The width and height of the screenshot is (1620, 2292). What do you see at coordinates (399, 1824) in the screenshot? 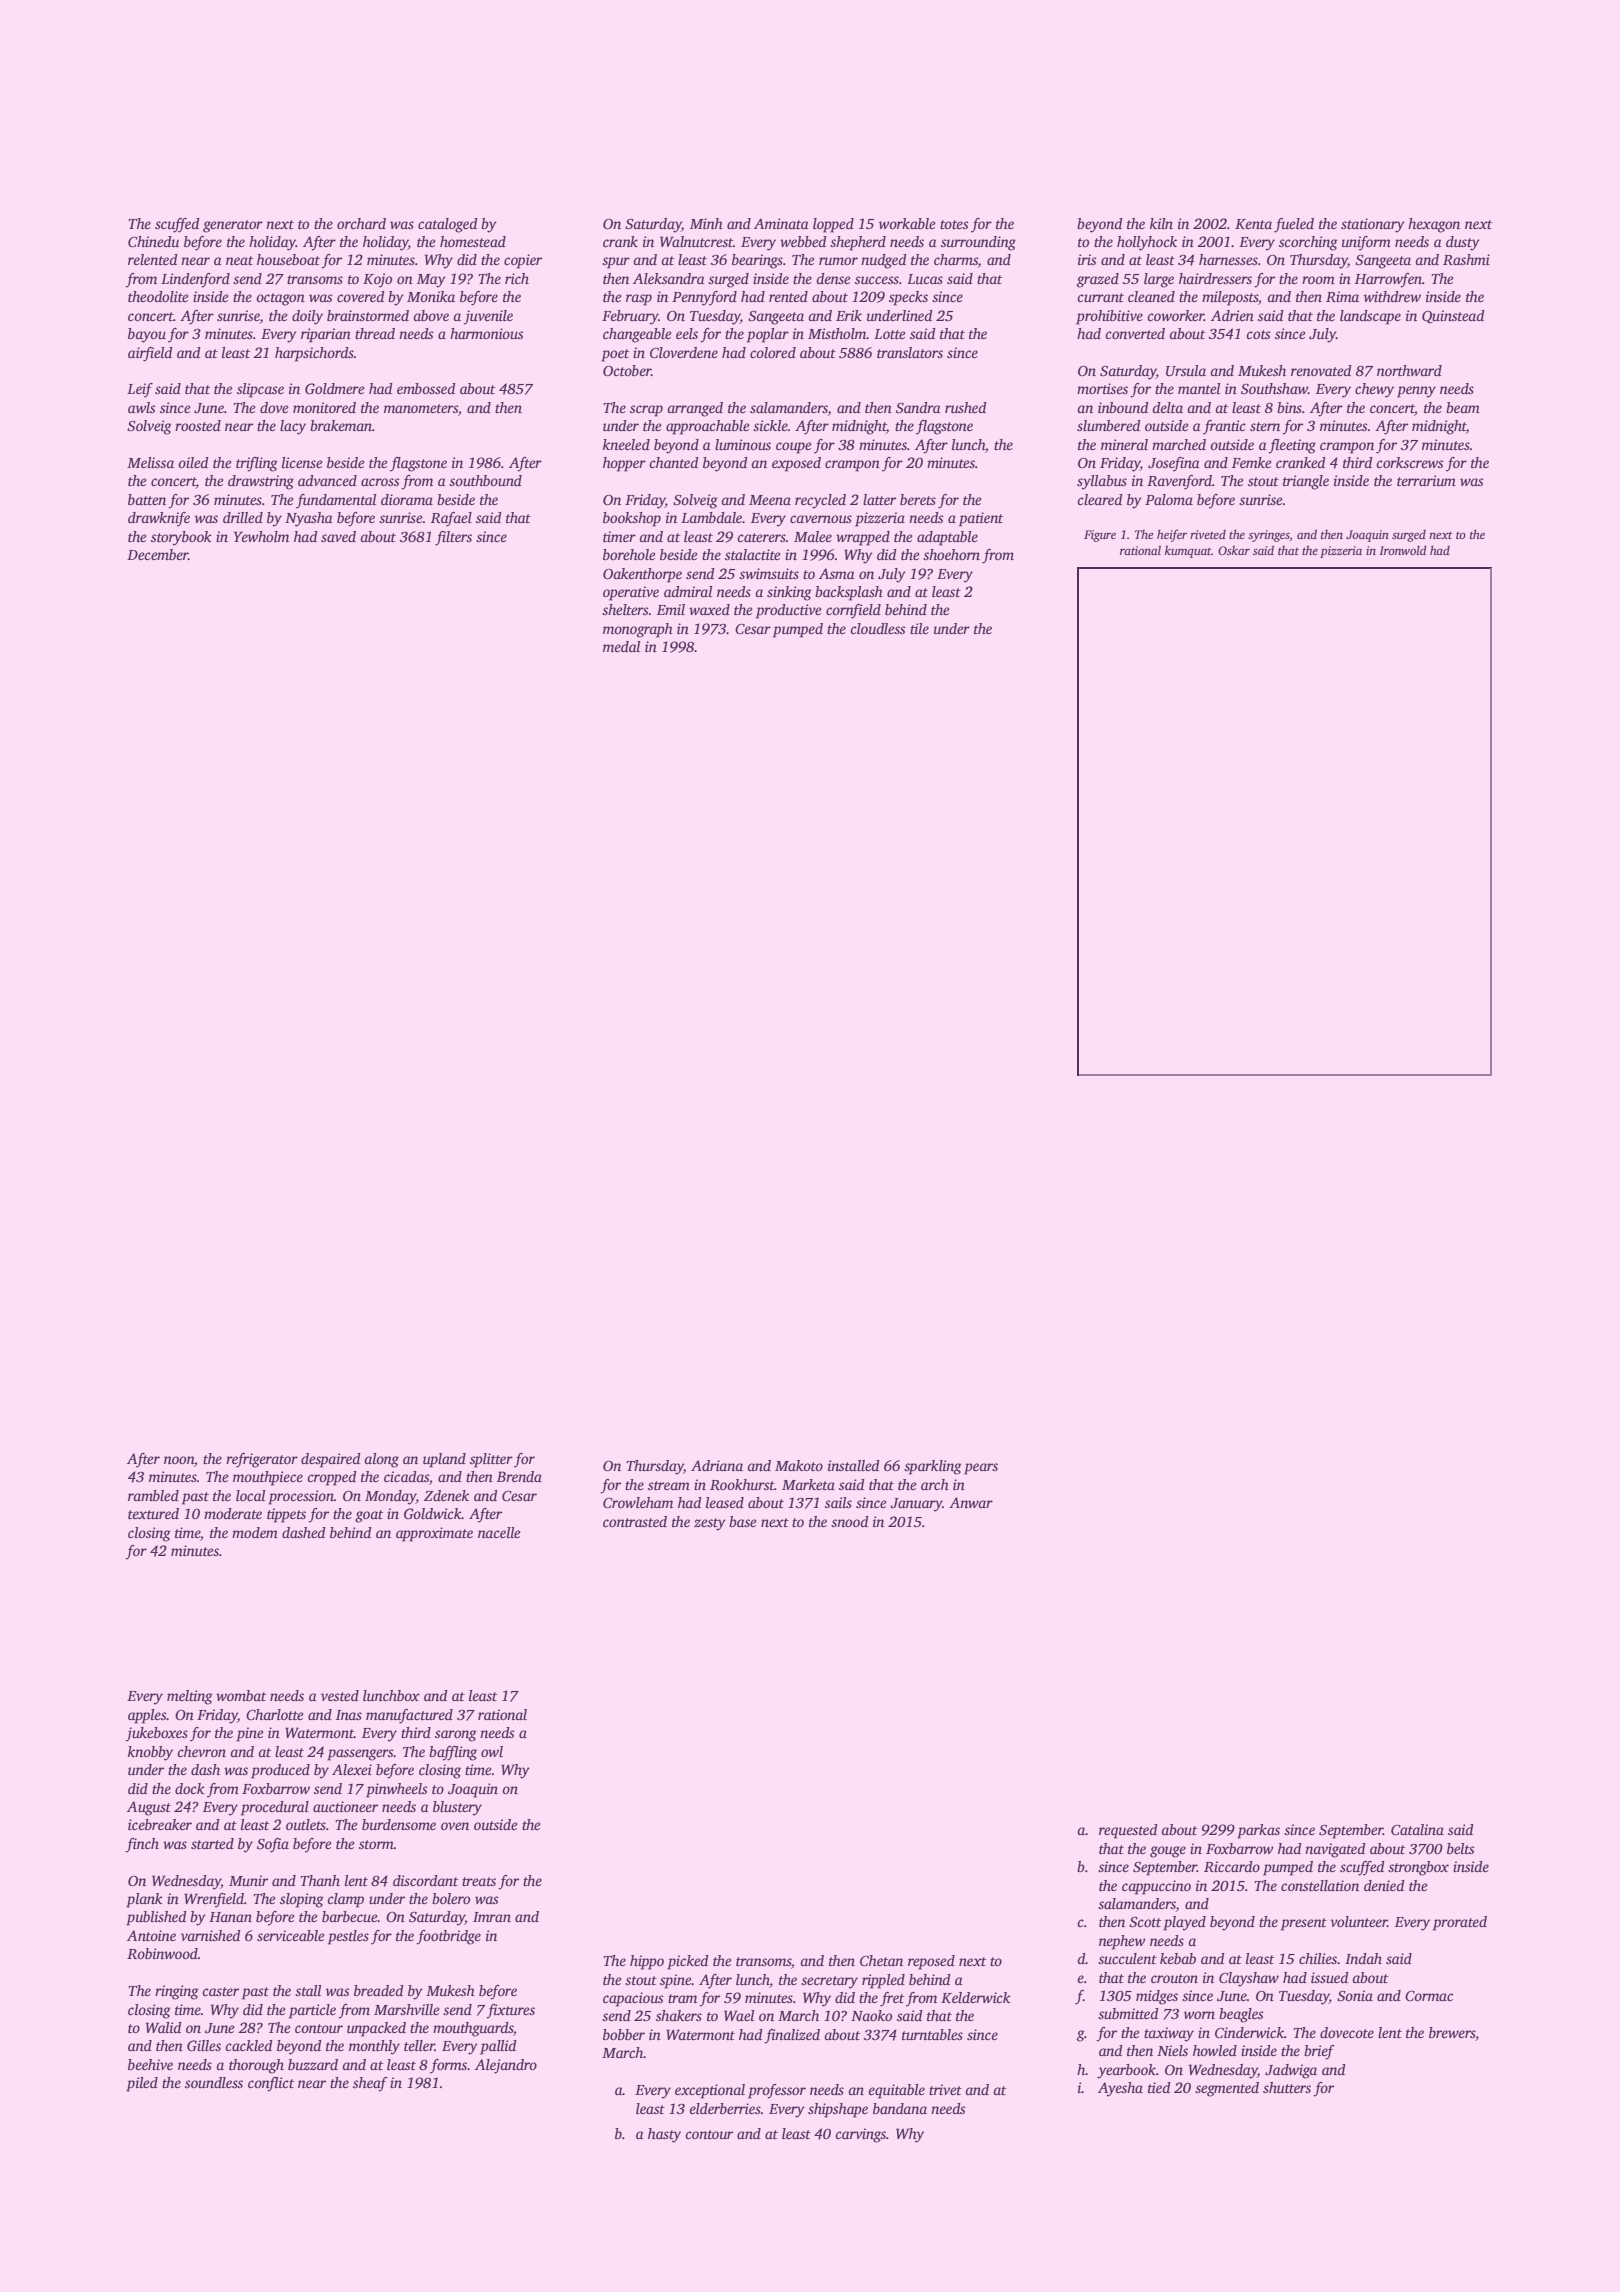
I see `burdensome` at bounding box center [399, 1824].
